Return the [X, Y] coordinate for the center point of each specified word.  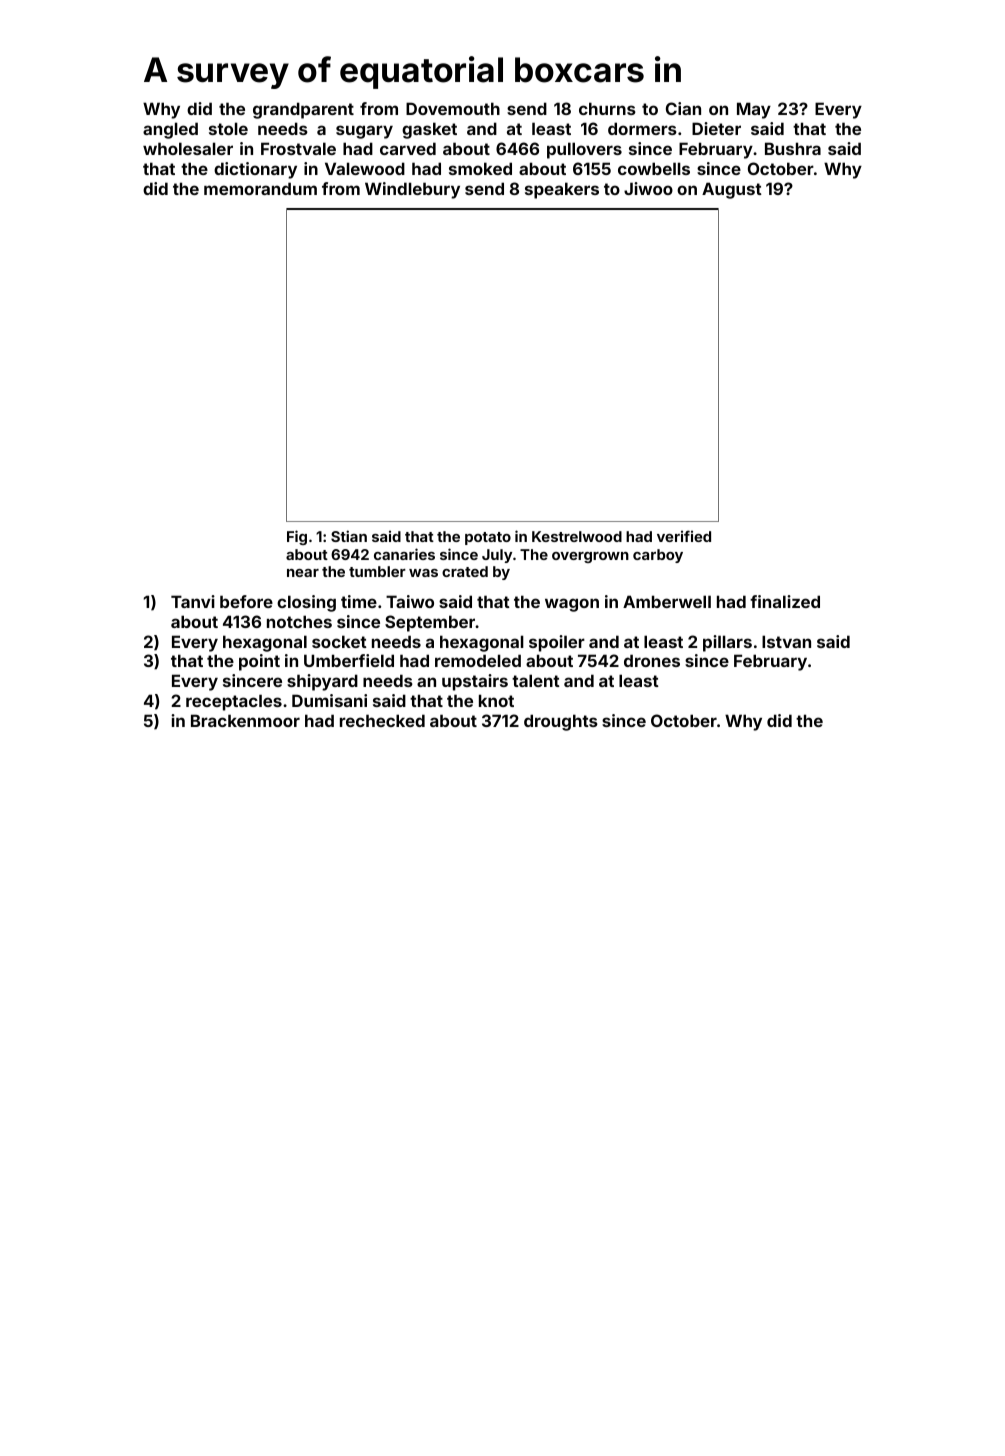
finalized [785, 601]
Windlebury [412, 190]
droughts [561, 722]
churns [607, 108]
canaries [404, 554]
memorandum [260, 188]
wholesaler [188, 148]
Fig [297, 537]
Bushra [793, 148]
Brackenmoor [245, 720]
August [732, 190]
